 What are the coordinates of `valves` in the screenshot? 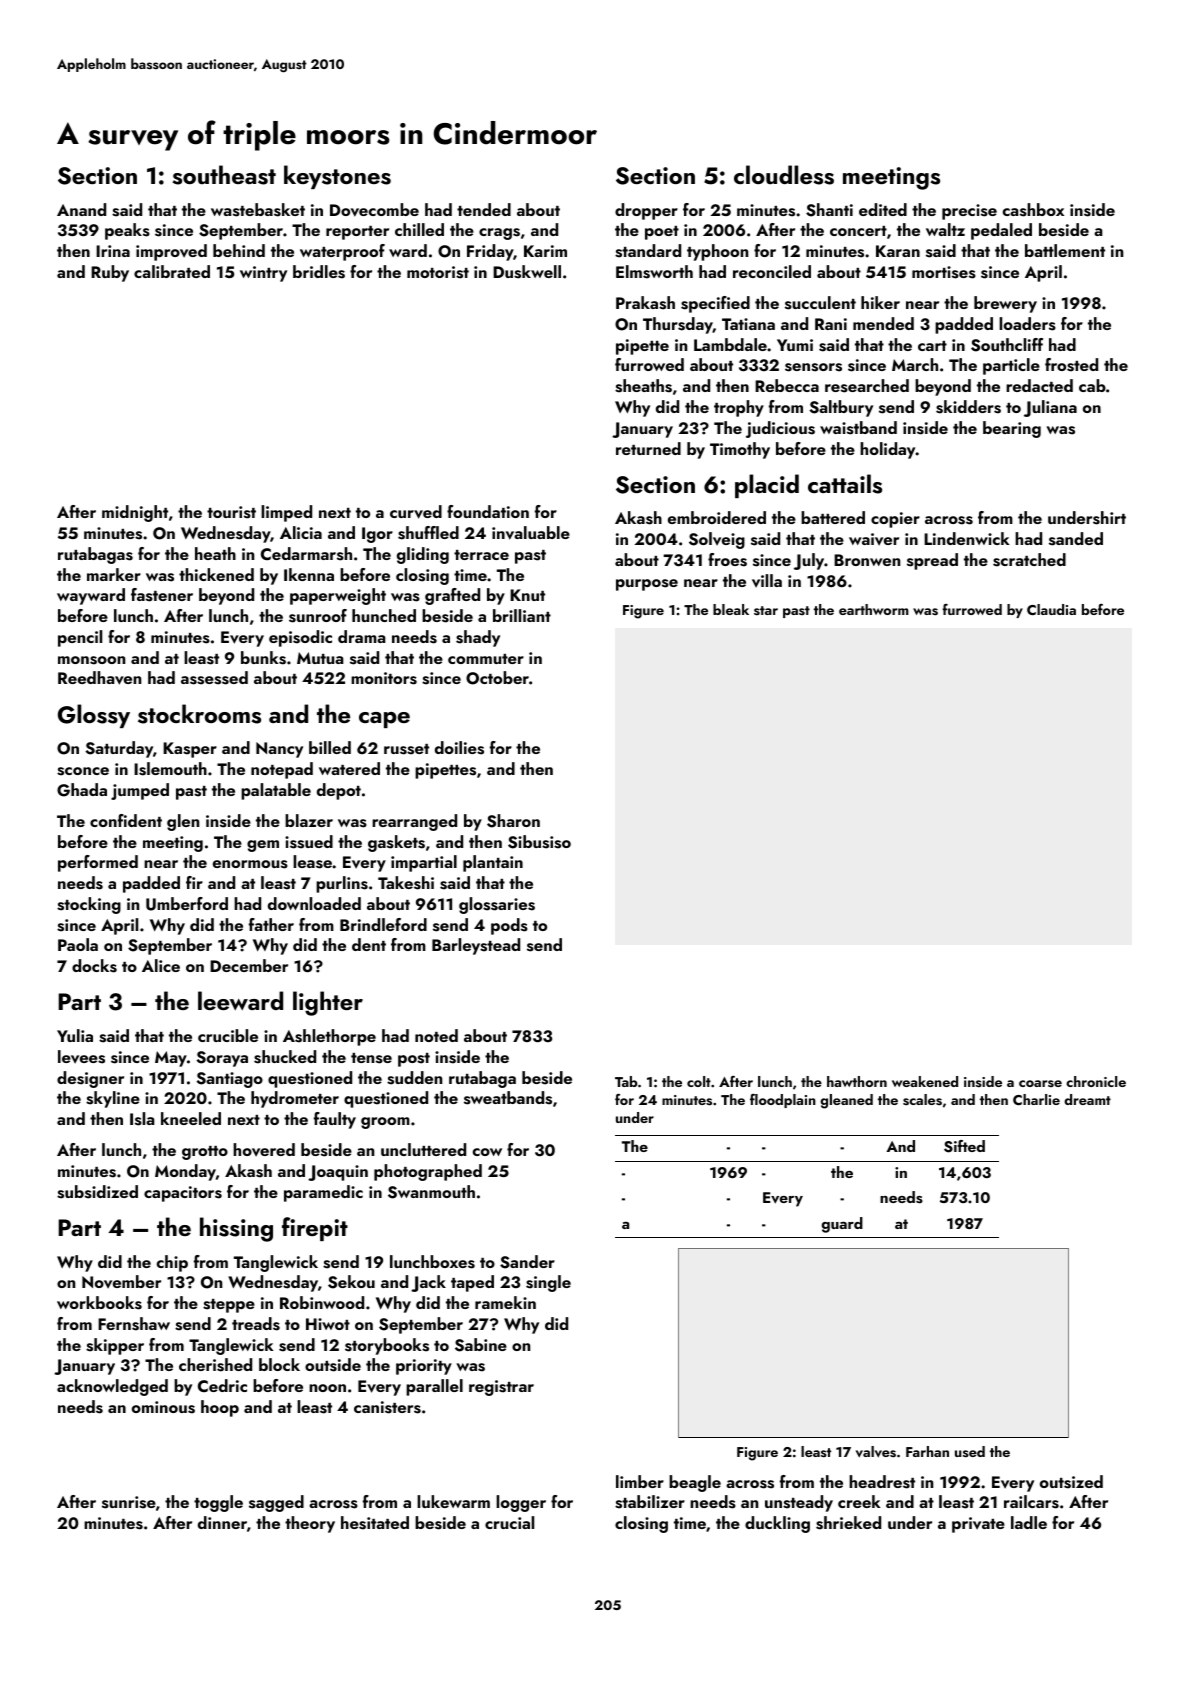 It's located at (876, 1452).
